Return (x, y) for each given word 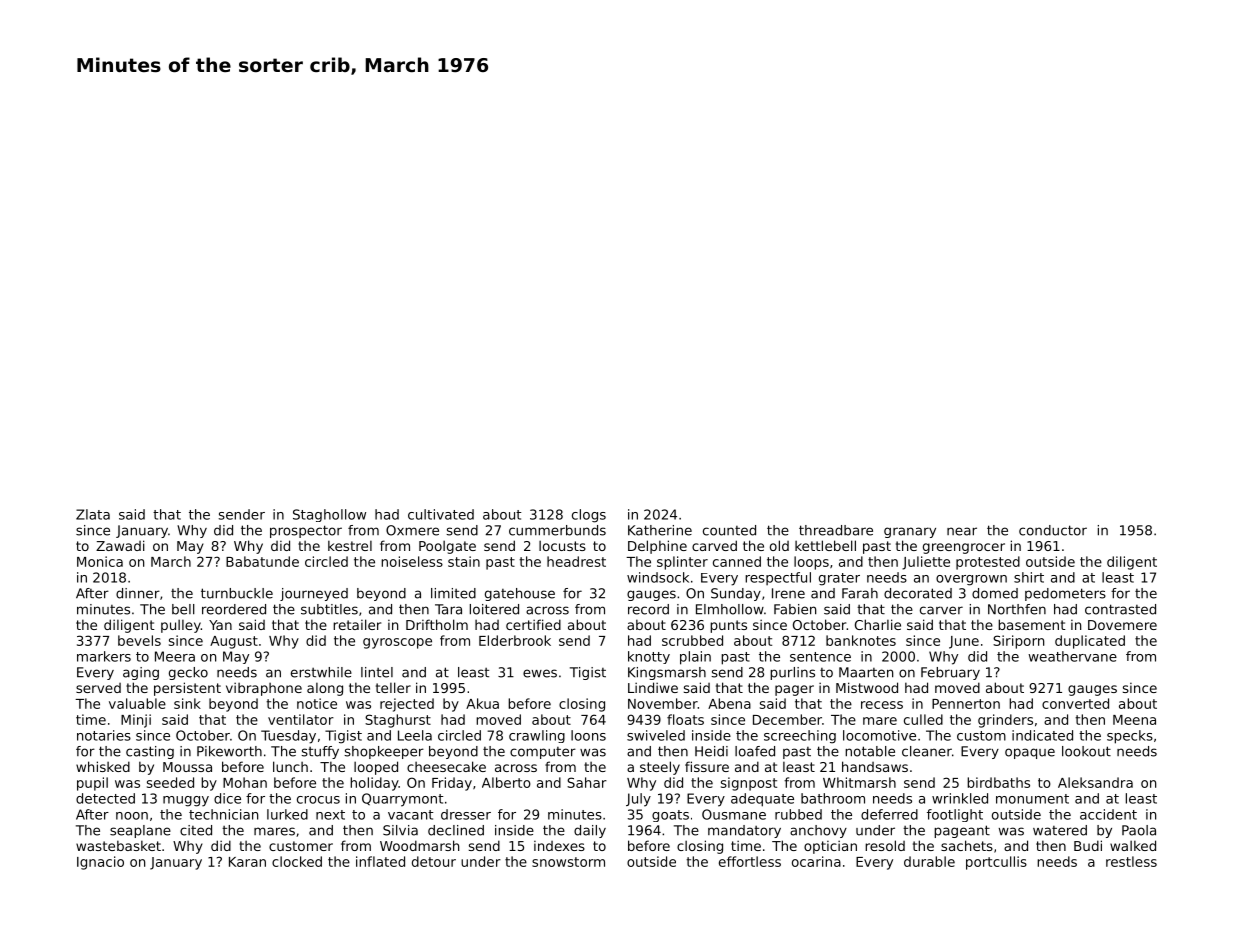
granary (910, 532)
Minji (136, 721)
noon (132, 816)
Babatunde (262, 561)
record (648, 609)
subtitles (329, 609)
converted (1075, 703)
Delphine (657, 547)
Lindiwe (653, 687)
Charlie (878, 624)
